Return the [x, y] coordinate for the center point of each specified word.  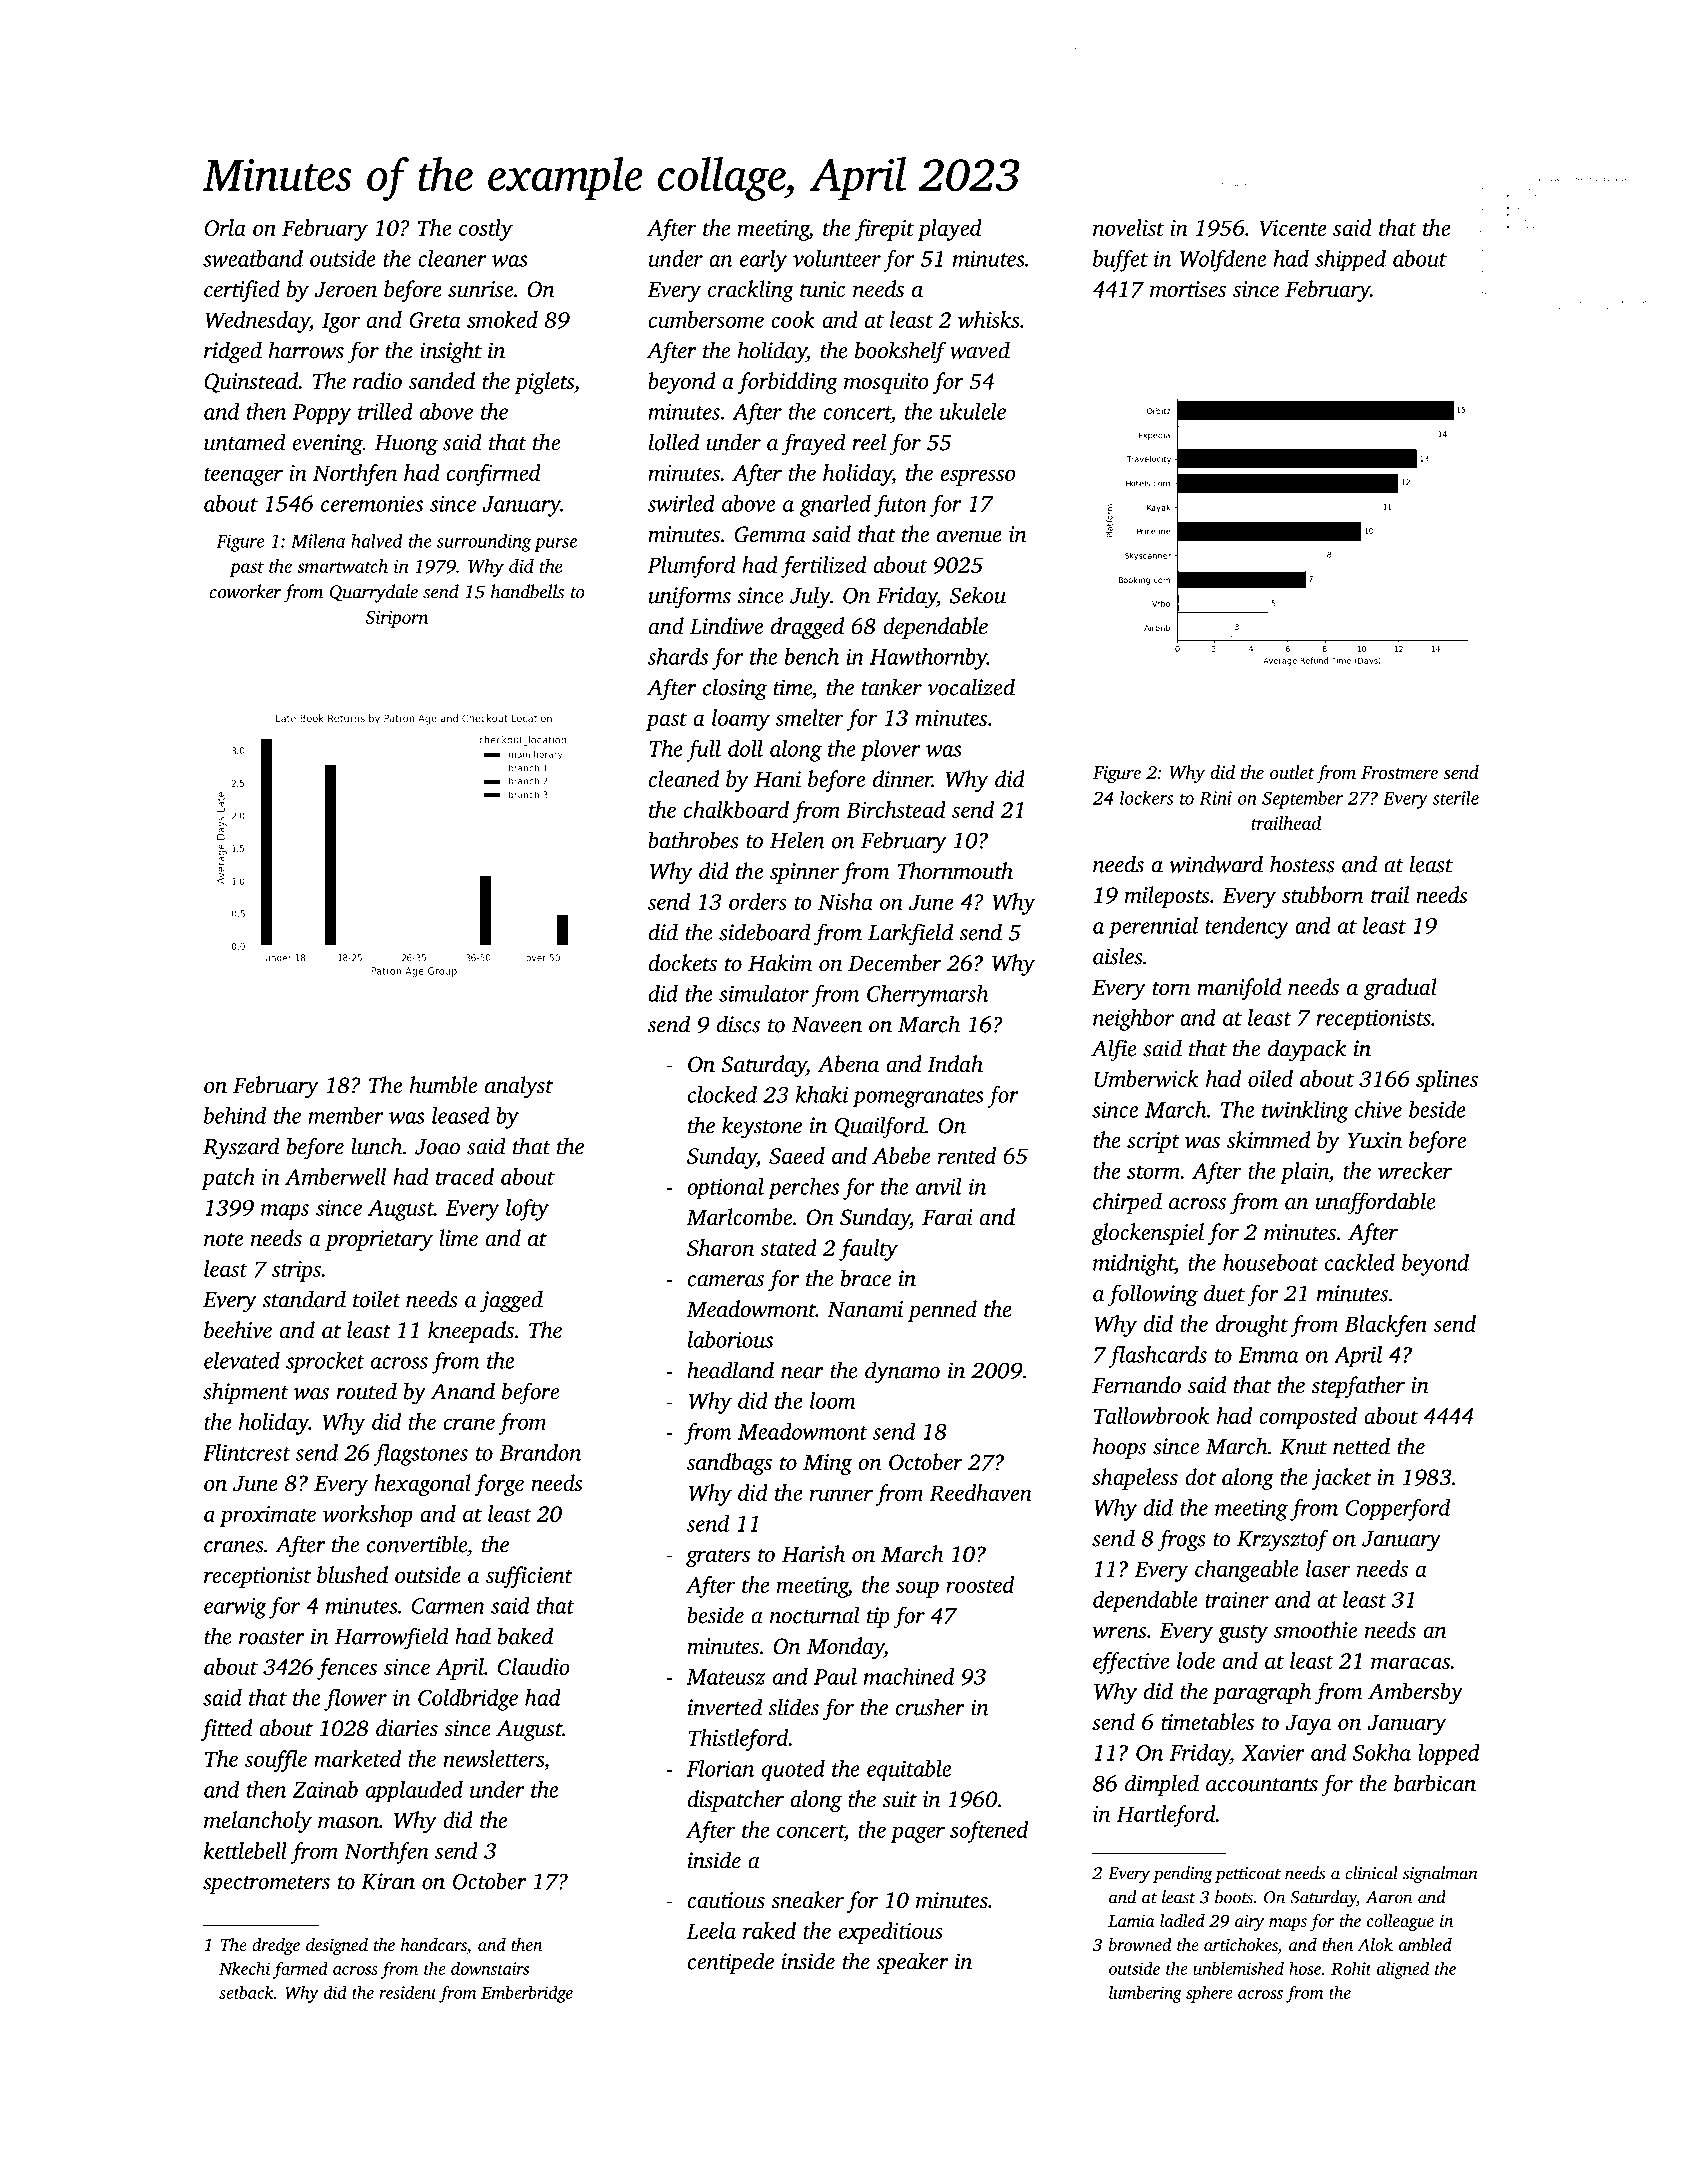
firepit [884, 230]
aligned [1403, 1970]
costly [486, 230]
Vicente [1293, 228]
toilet [377, 1299]
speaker [912, 1963]
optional [725, 1188]
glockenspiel [1148, 1234]
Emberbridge [527, 1994]
